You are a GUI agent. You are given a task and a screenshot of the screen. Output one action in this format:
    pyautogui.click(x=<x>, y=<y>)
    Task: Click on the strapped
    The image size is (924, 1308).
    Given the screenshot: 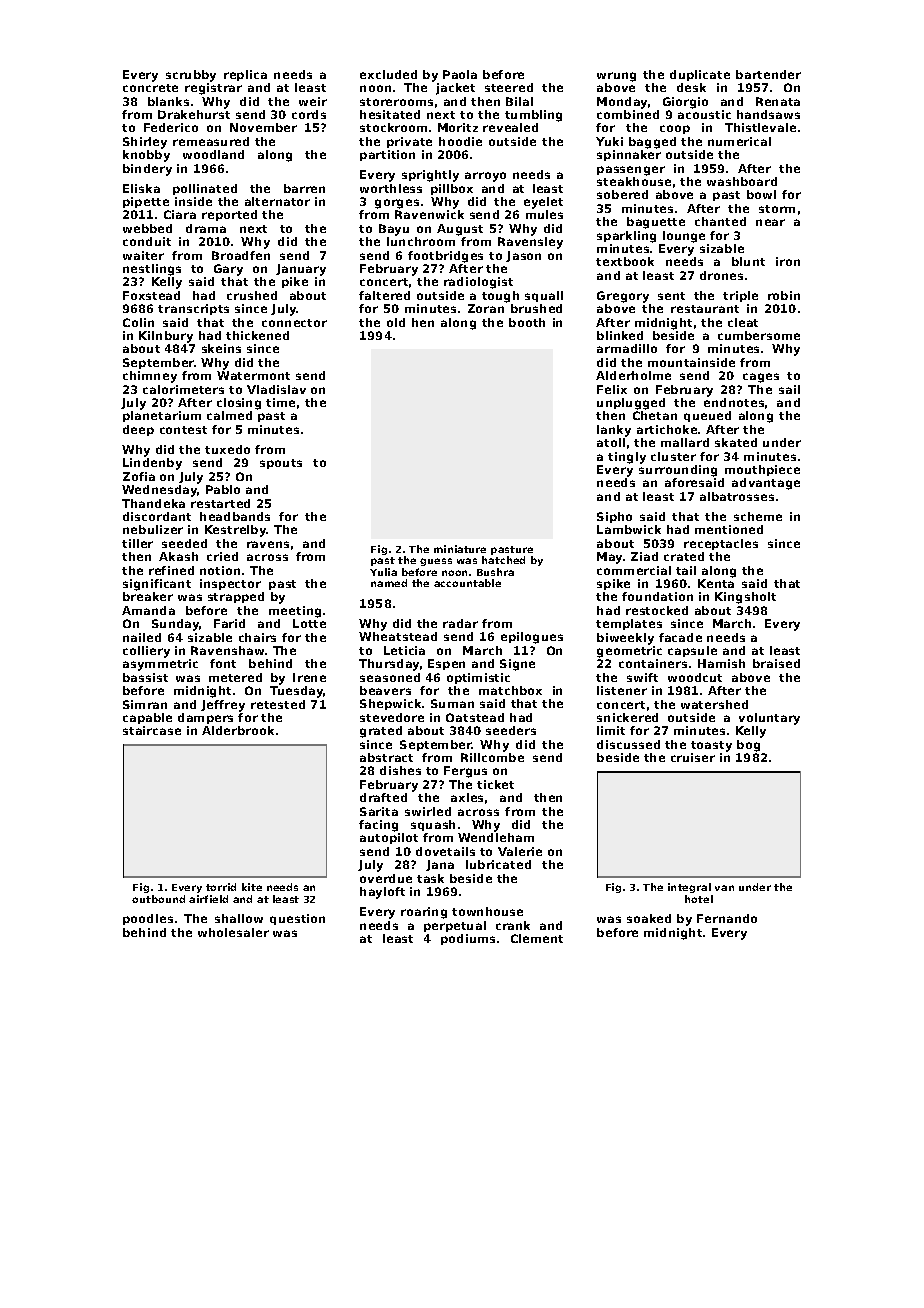 What is the action you would take?
    pyautogui.click(x=236, y=597)
